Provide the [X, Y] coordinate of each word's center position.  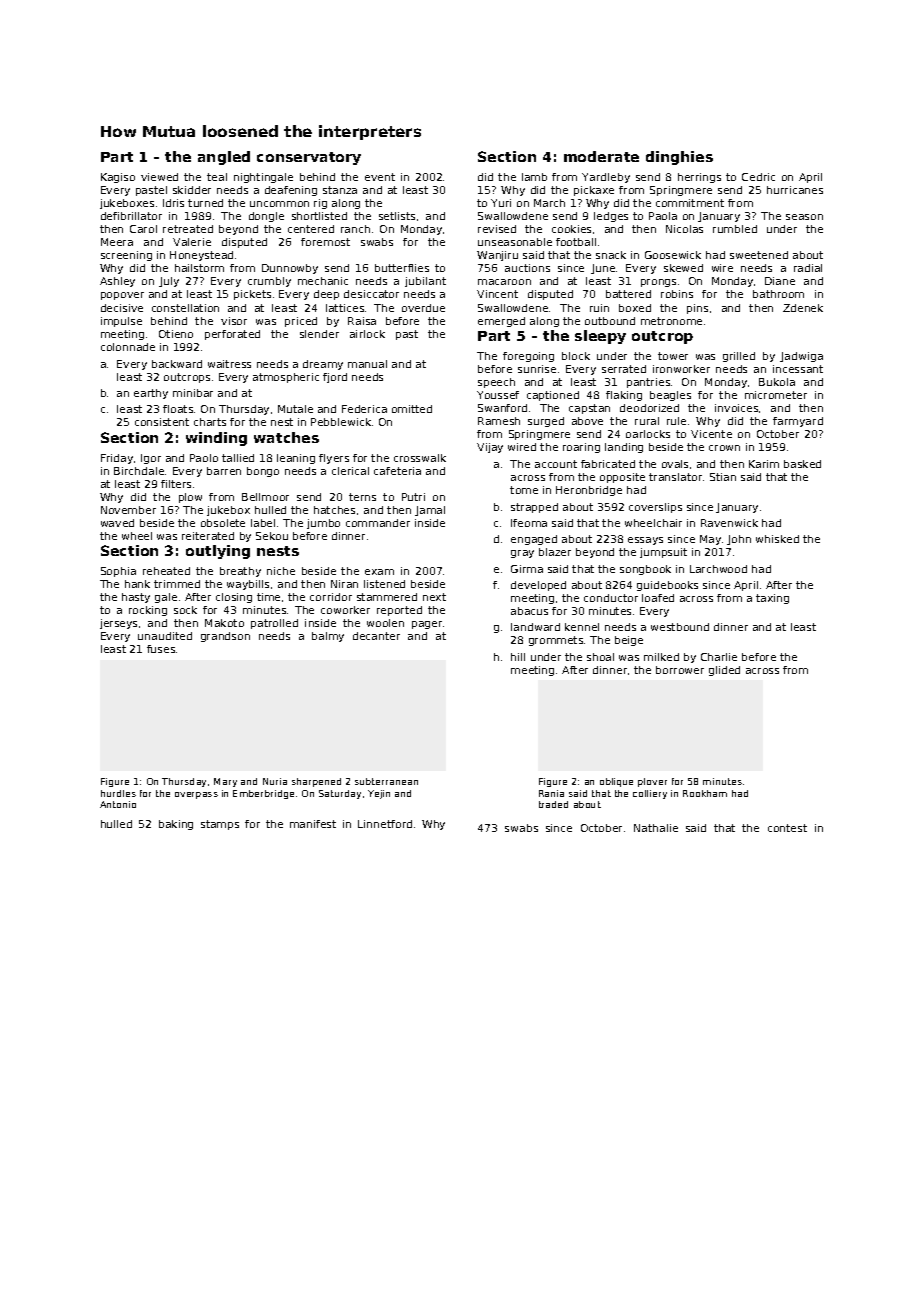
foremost [325, 242]
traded [553, 804]
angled [224, 158]
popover [122, 296]
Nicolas [684, 229]
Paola [663, 216]
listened [384, 584]
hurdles [118, 793]
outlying [218, 552]
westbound [680, 627]
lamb [534, 177]
